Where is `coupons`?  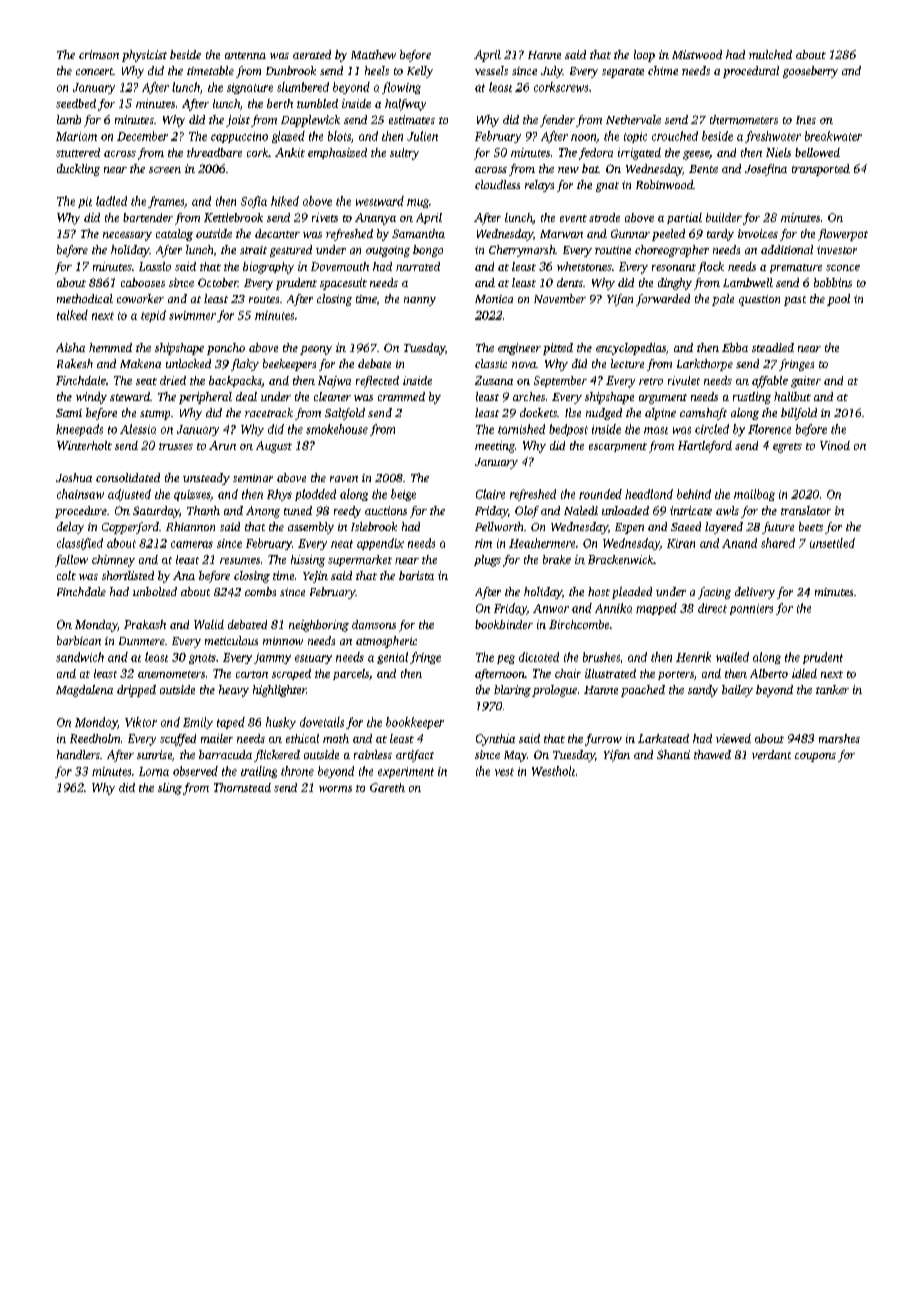 coupons is located at coordinates (815, 757).
